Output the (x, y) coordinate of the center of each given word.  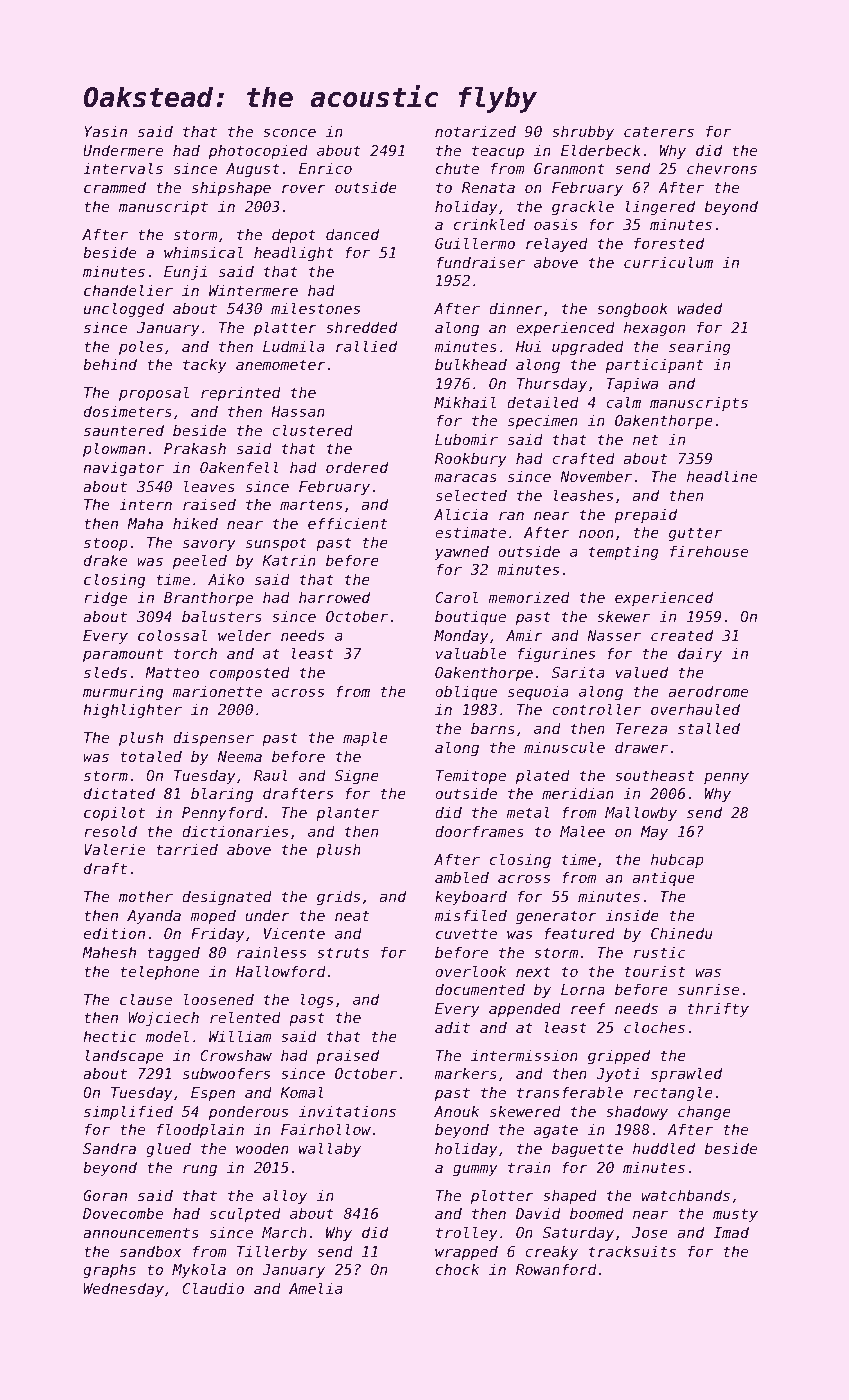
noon (596, 533)
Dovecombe (123, 1213)
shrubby (583, 132)
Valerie (114, 849)
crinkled (489, 224)
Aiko (226, 579)
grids (338, 897)
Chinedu (682, 933)
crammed (115, 187)
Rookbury (471, 459)
